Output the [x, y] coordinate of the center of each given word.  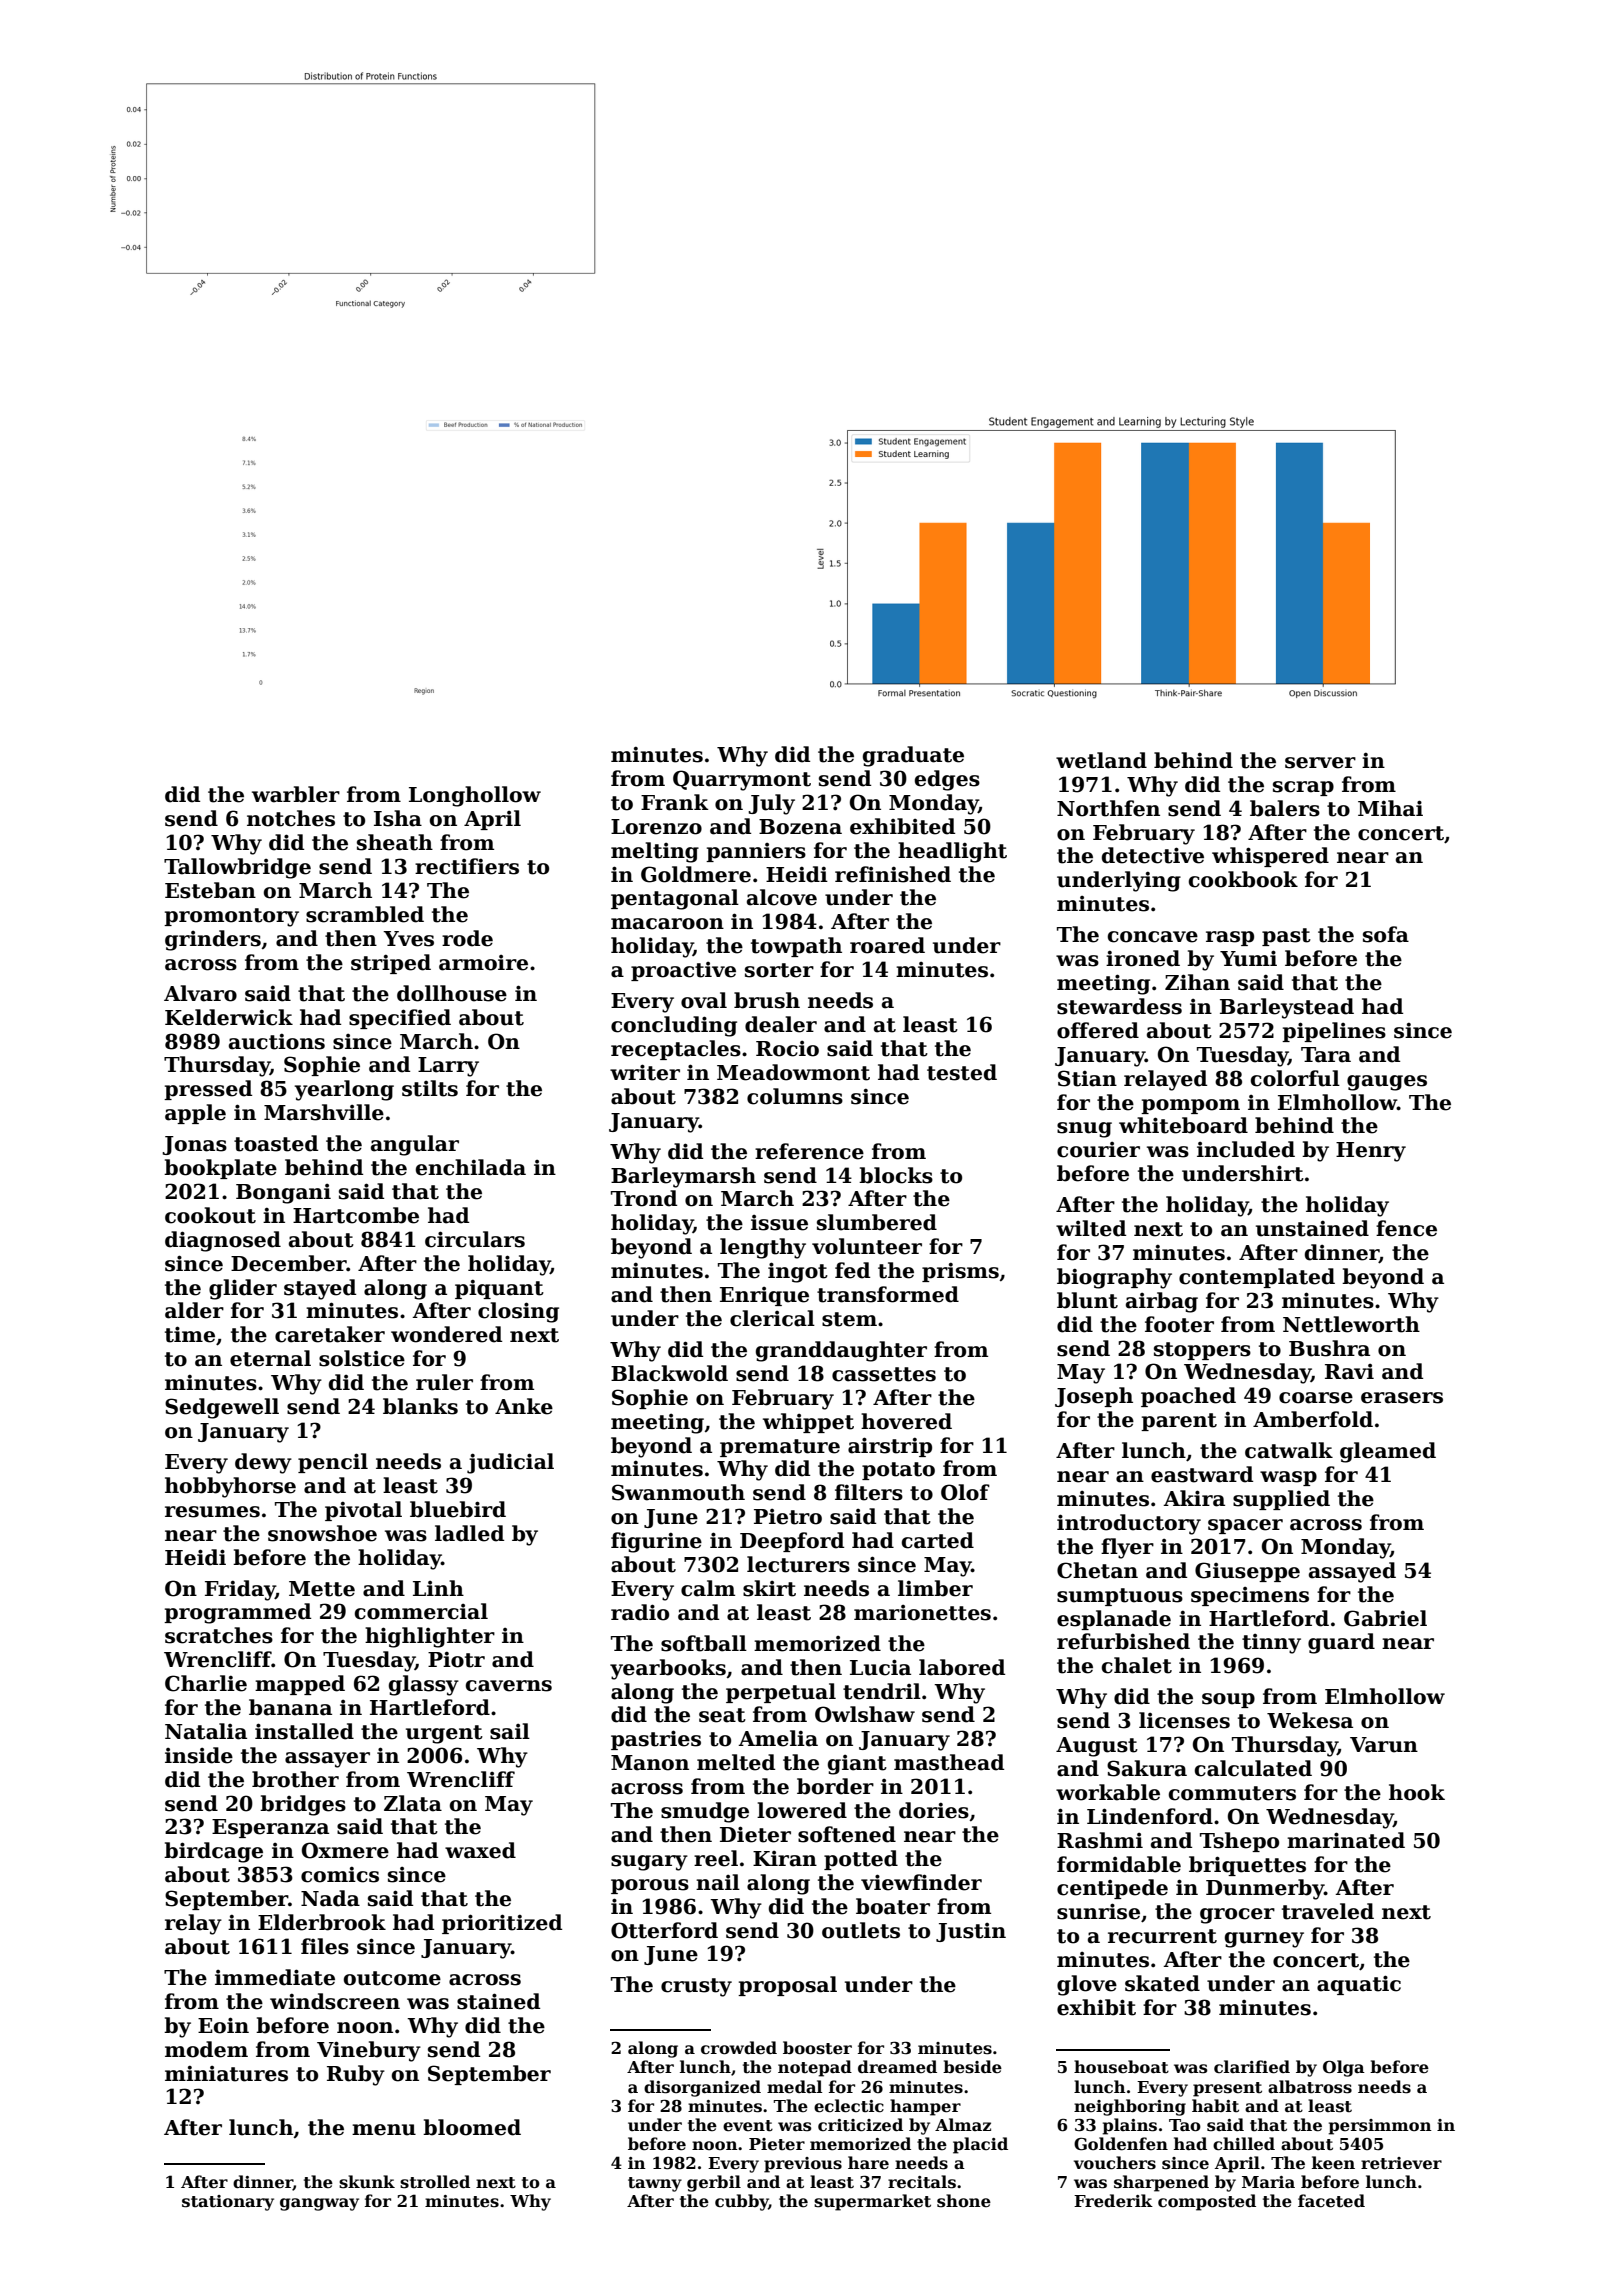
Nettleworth [1351, 1324]
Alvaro [200, 993]
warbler [296, 794]
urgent [444, 1734]
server [1320, 763]
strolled [435, 2182]
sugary [649, 1863]
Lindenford [1150, 1816]
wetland [1101, 760]
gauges [1387, 1083]
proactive [683, 971]
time [190, 1334]
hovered [906, 1421]
